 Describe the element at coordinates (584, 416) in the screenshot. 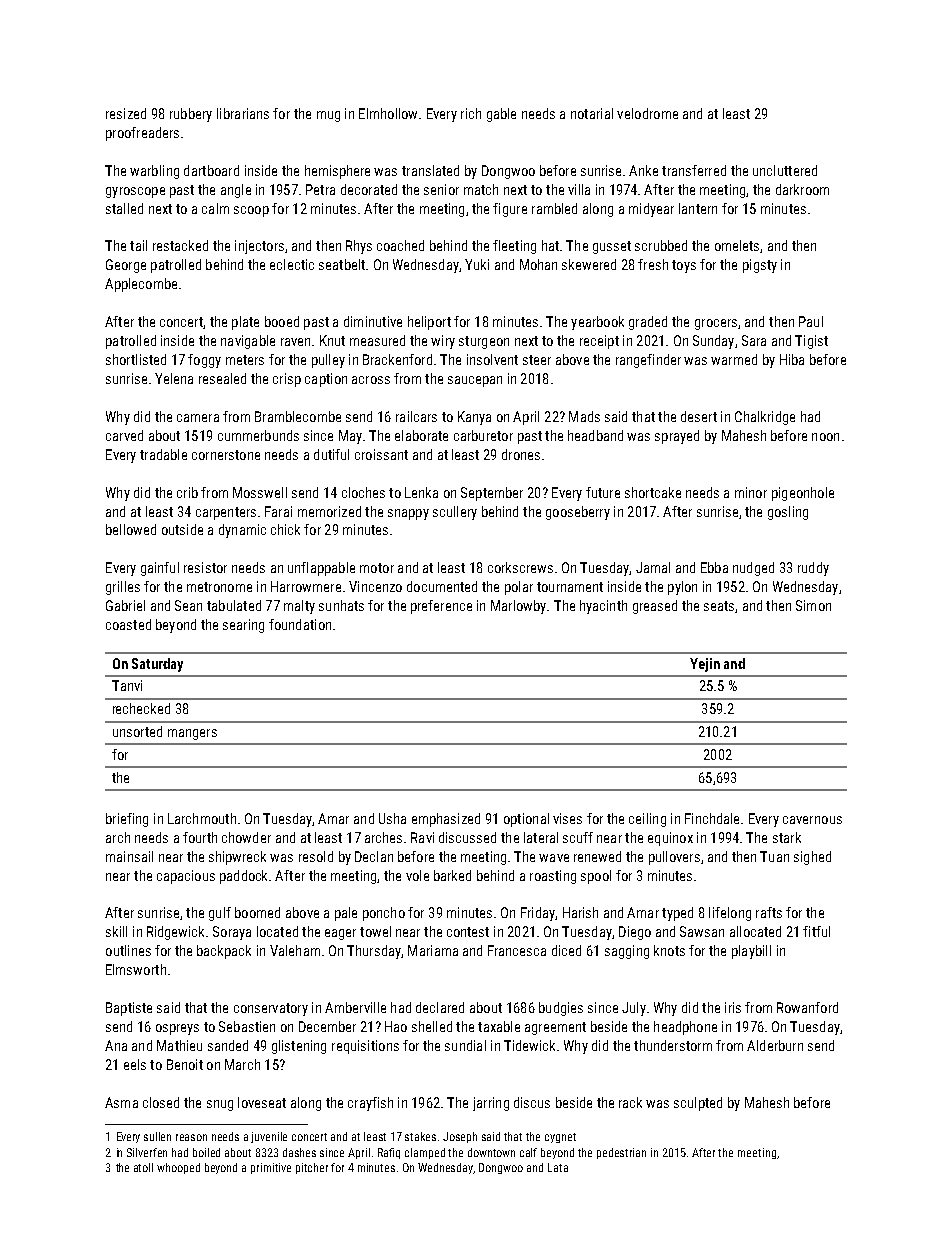

I see `Mads` at that location.
